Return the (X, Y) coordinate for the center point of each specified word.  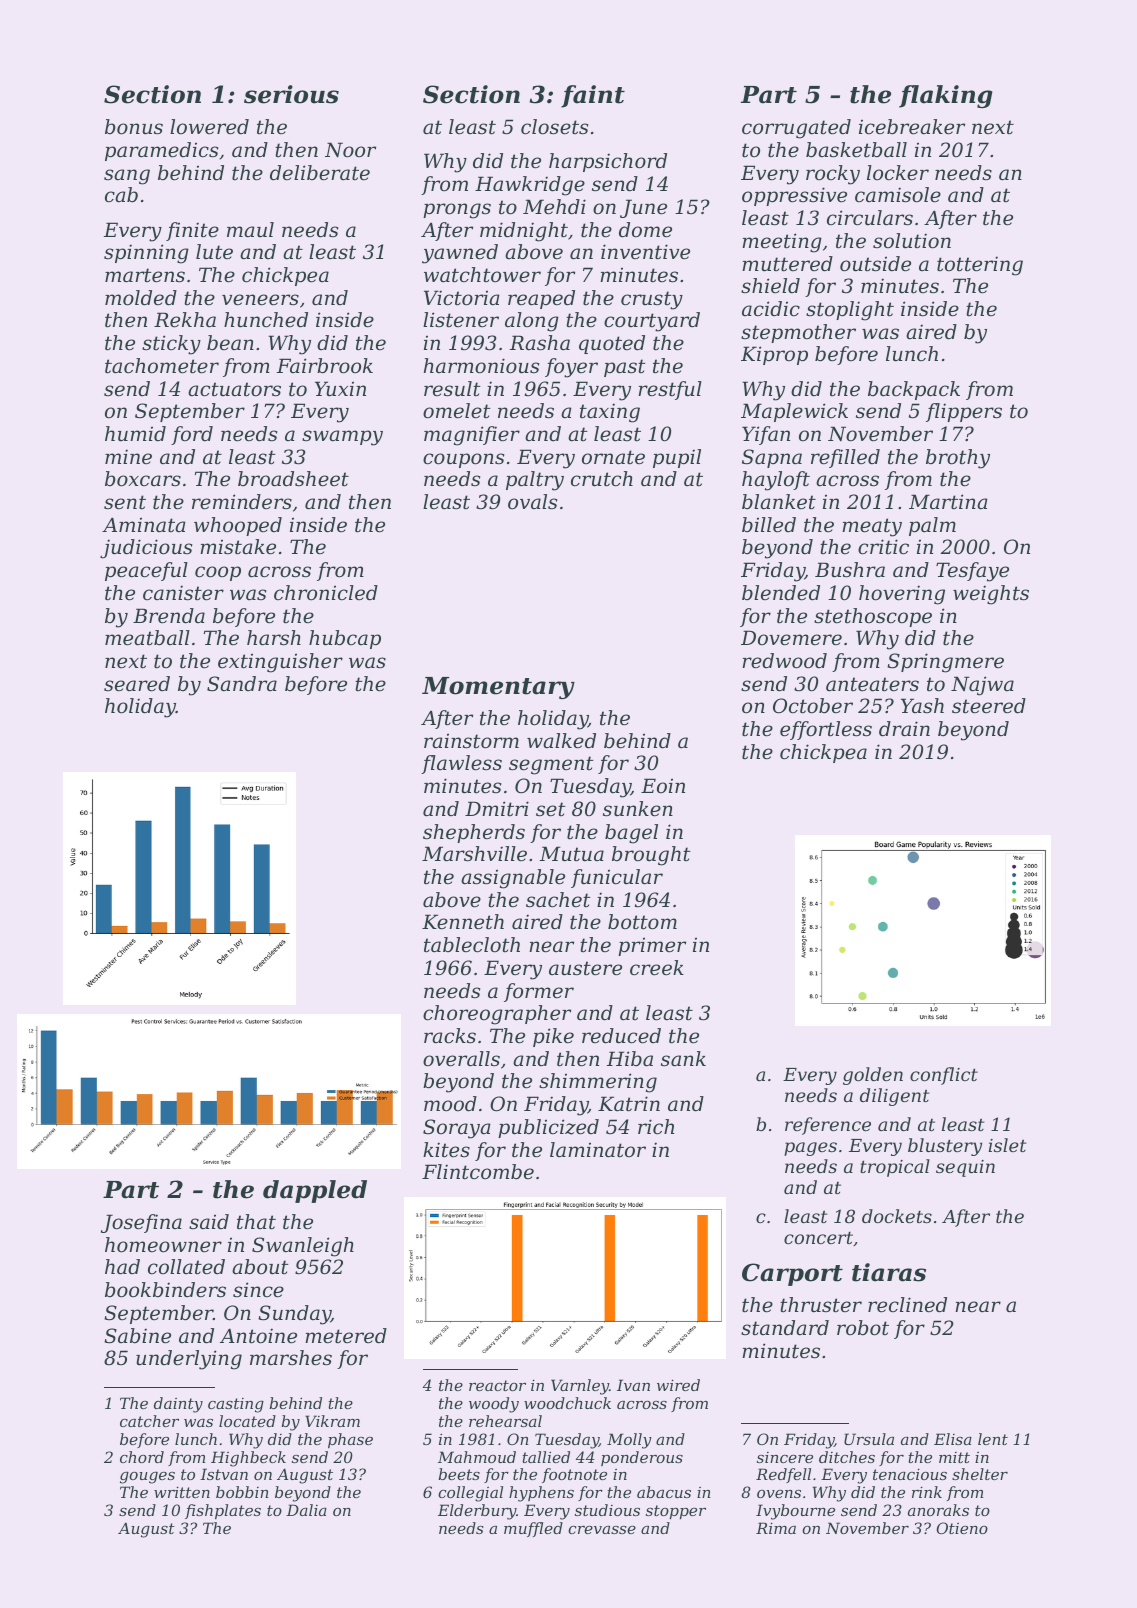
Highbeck (248, 1459)
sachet (558, 900)
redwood (784, 661)
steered (989, 706)
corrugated (796, 129)
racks (450, 1036)
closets (554, 127)
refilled (845, 458)
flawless (461, 764)
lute (214, 251)
